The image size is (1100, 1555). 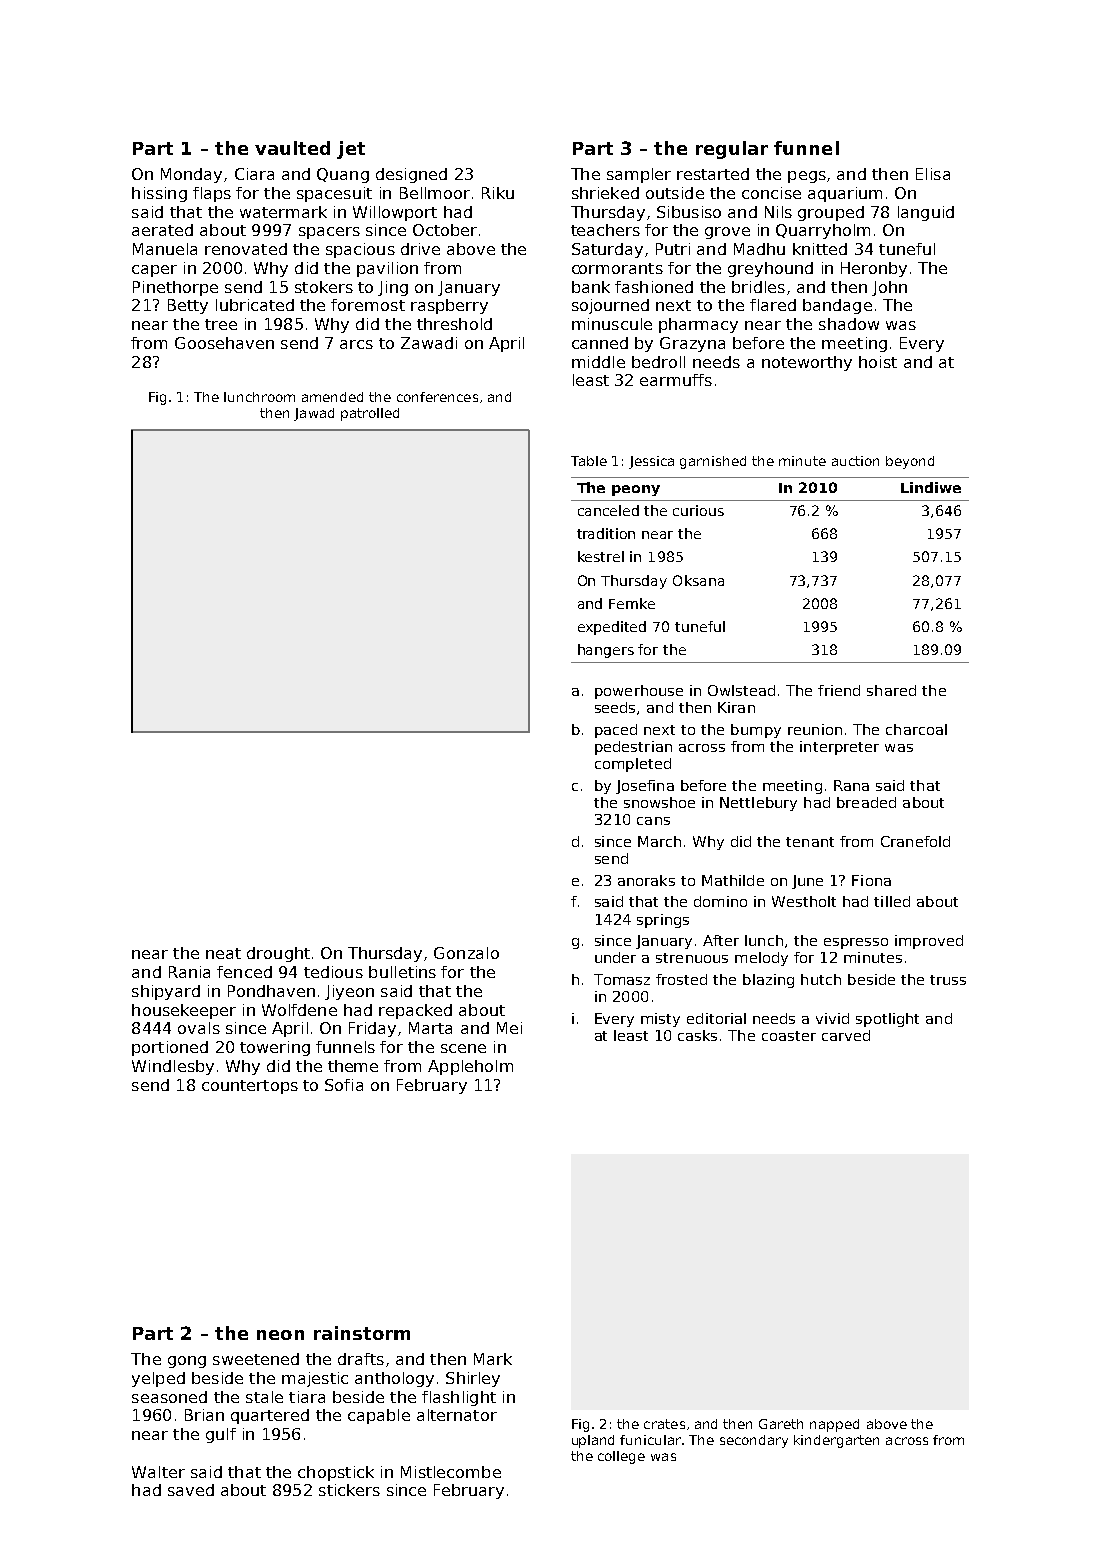 I want to click on neat, so click(x=223, y=953).
